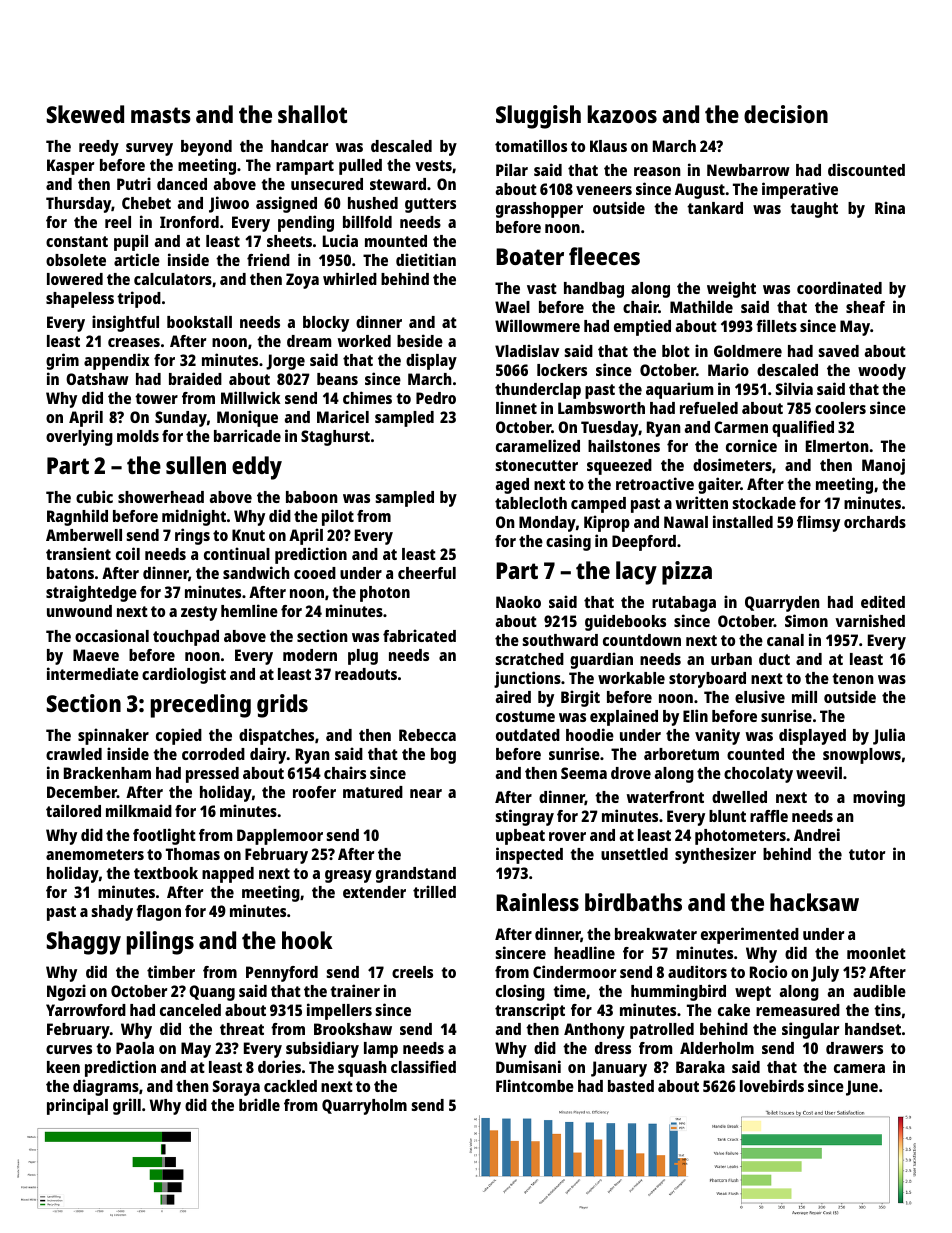  Describe the element at coordinates (199, 613) in the screenshot. I see `zesty` at that location.
